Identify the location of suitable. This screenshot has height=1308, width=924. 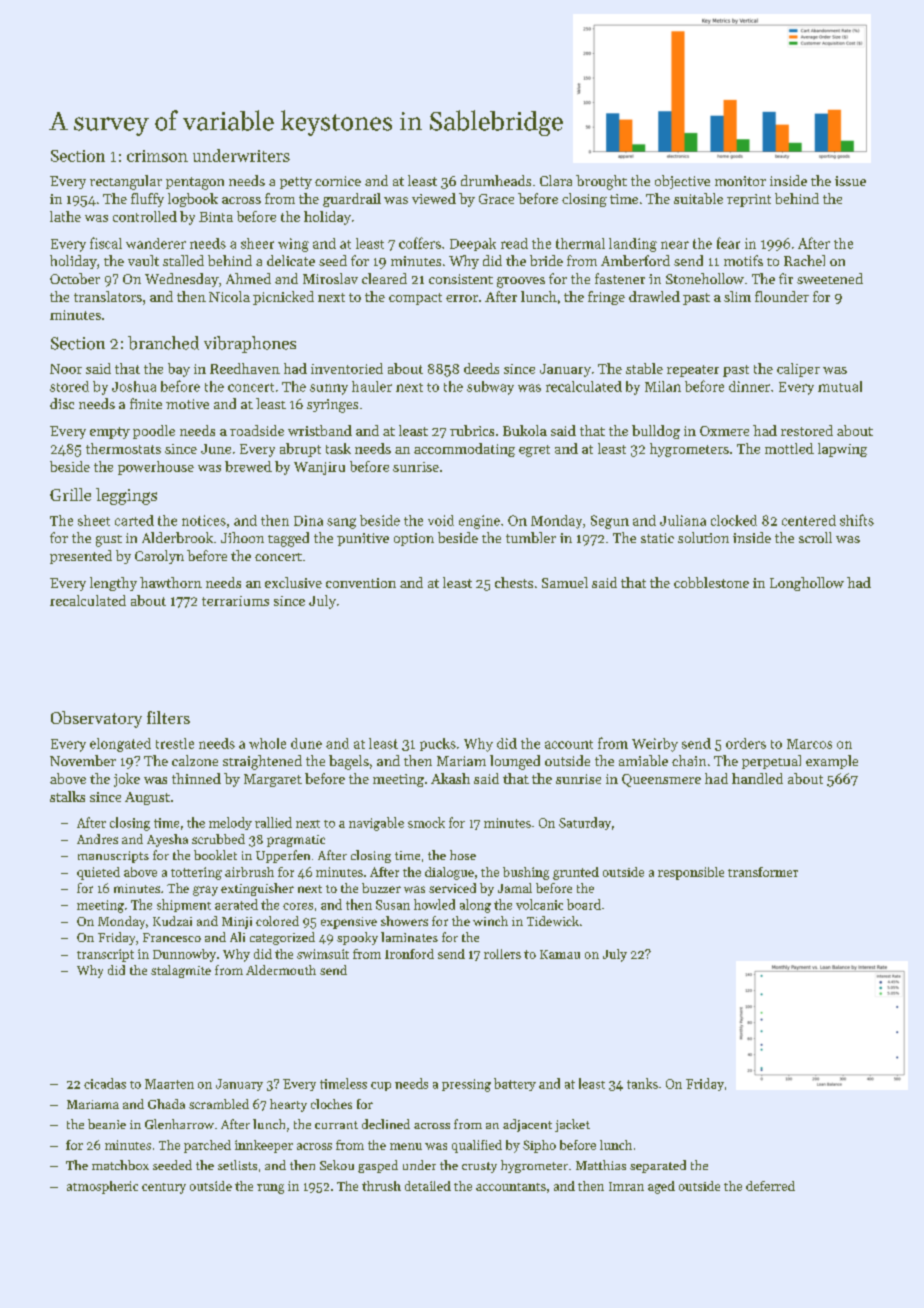
(698, 198).
